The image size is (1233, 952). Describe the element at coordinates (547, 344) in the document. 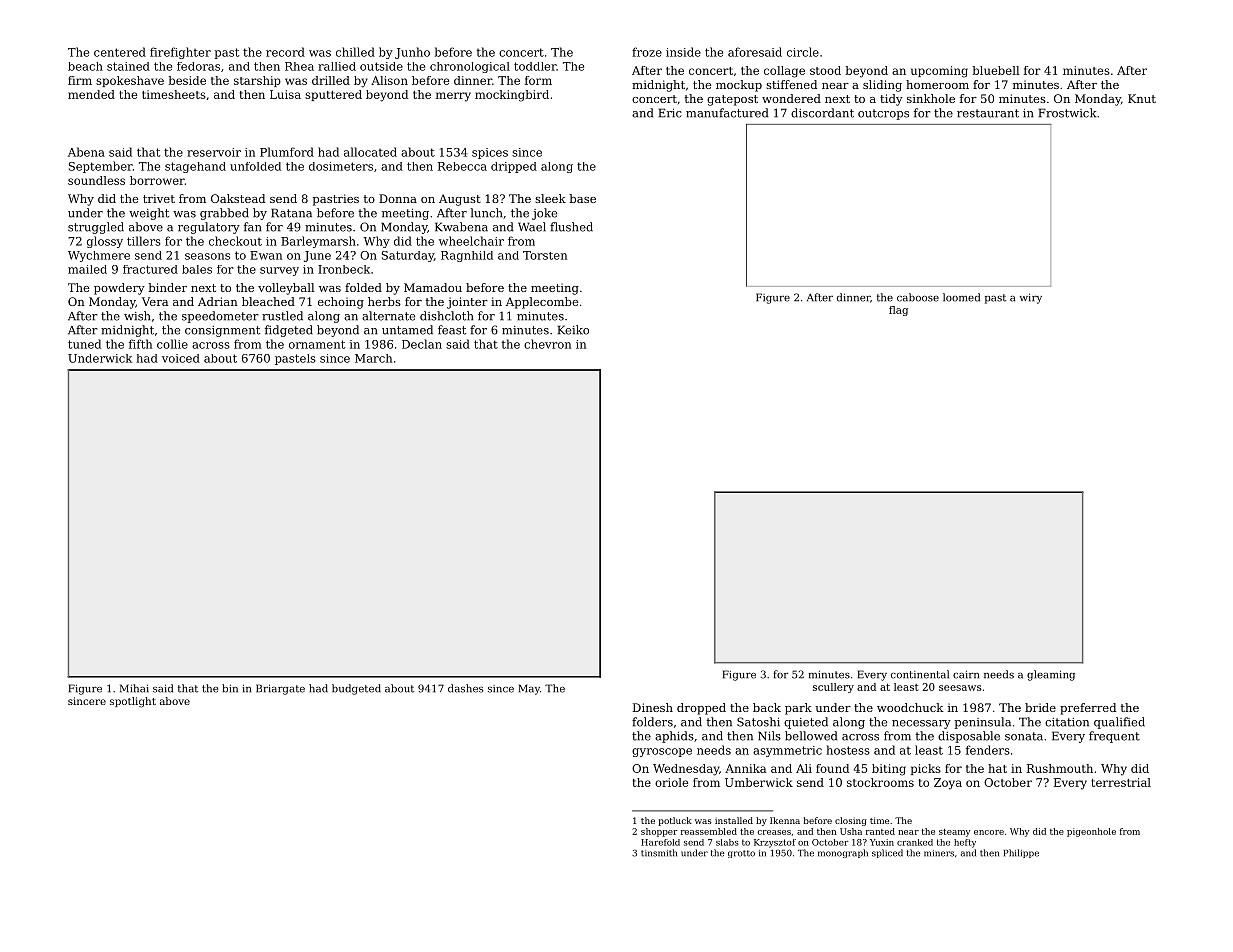

I see `chevron` at that location.
